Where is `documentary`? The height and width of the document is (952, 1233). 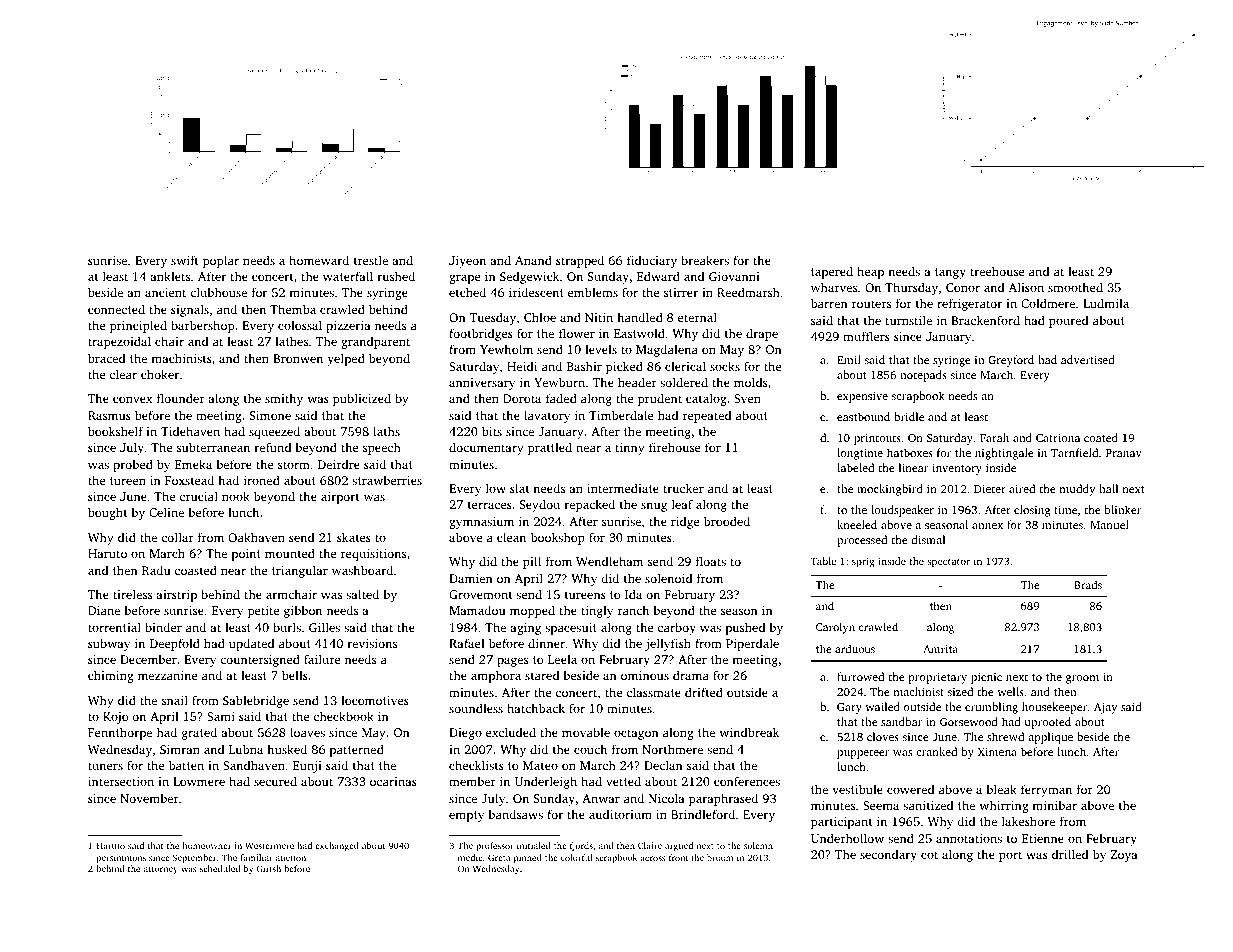 documentary is located at coordinates (486, 448).
